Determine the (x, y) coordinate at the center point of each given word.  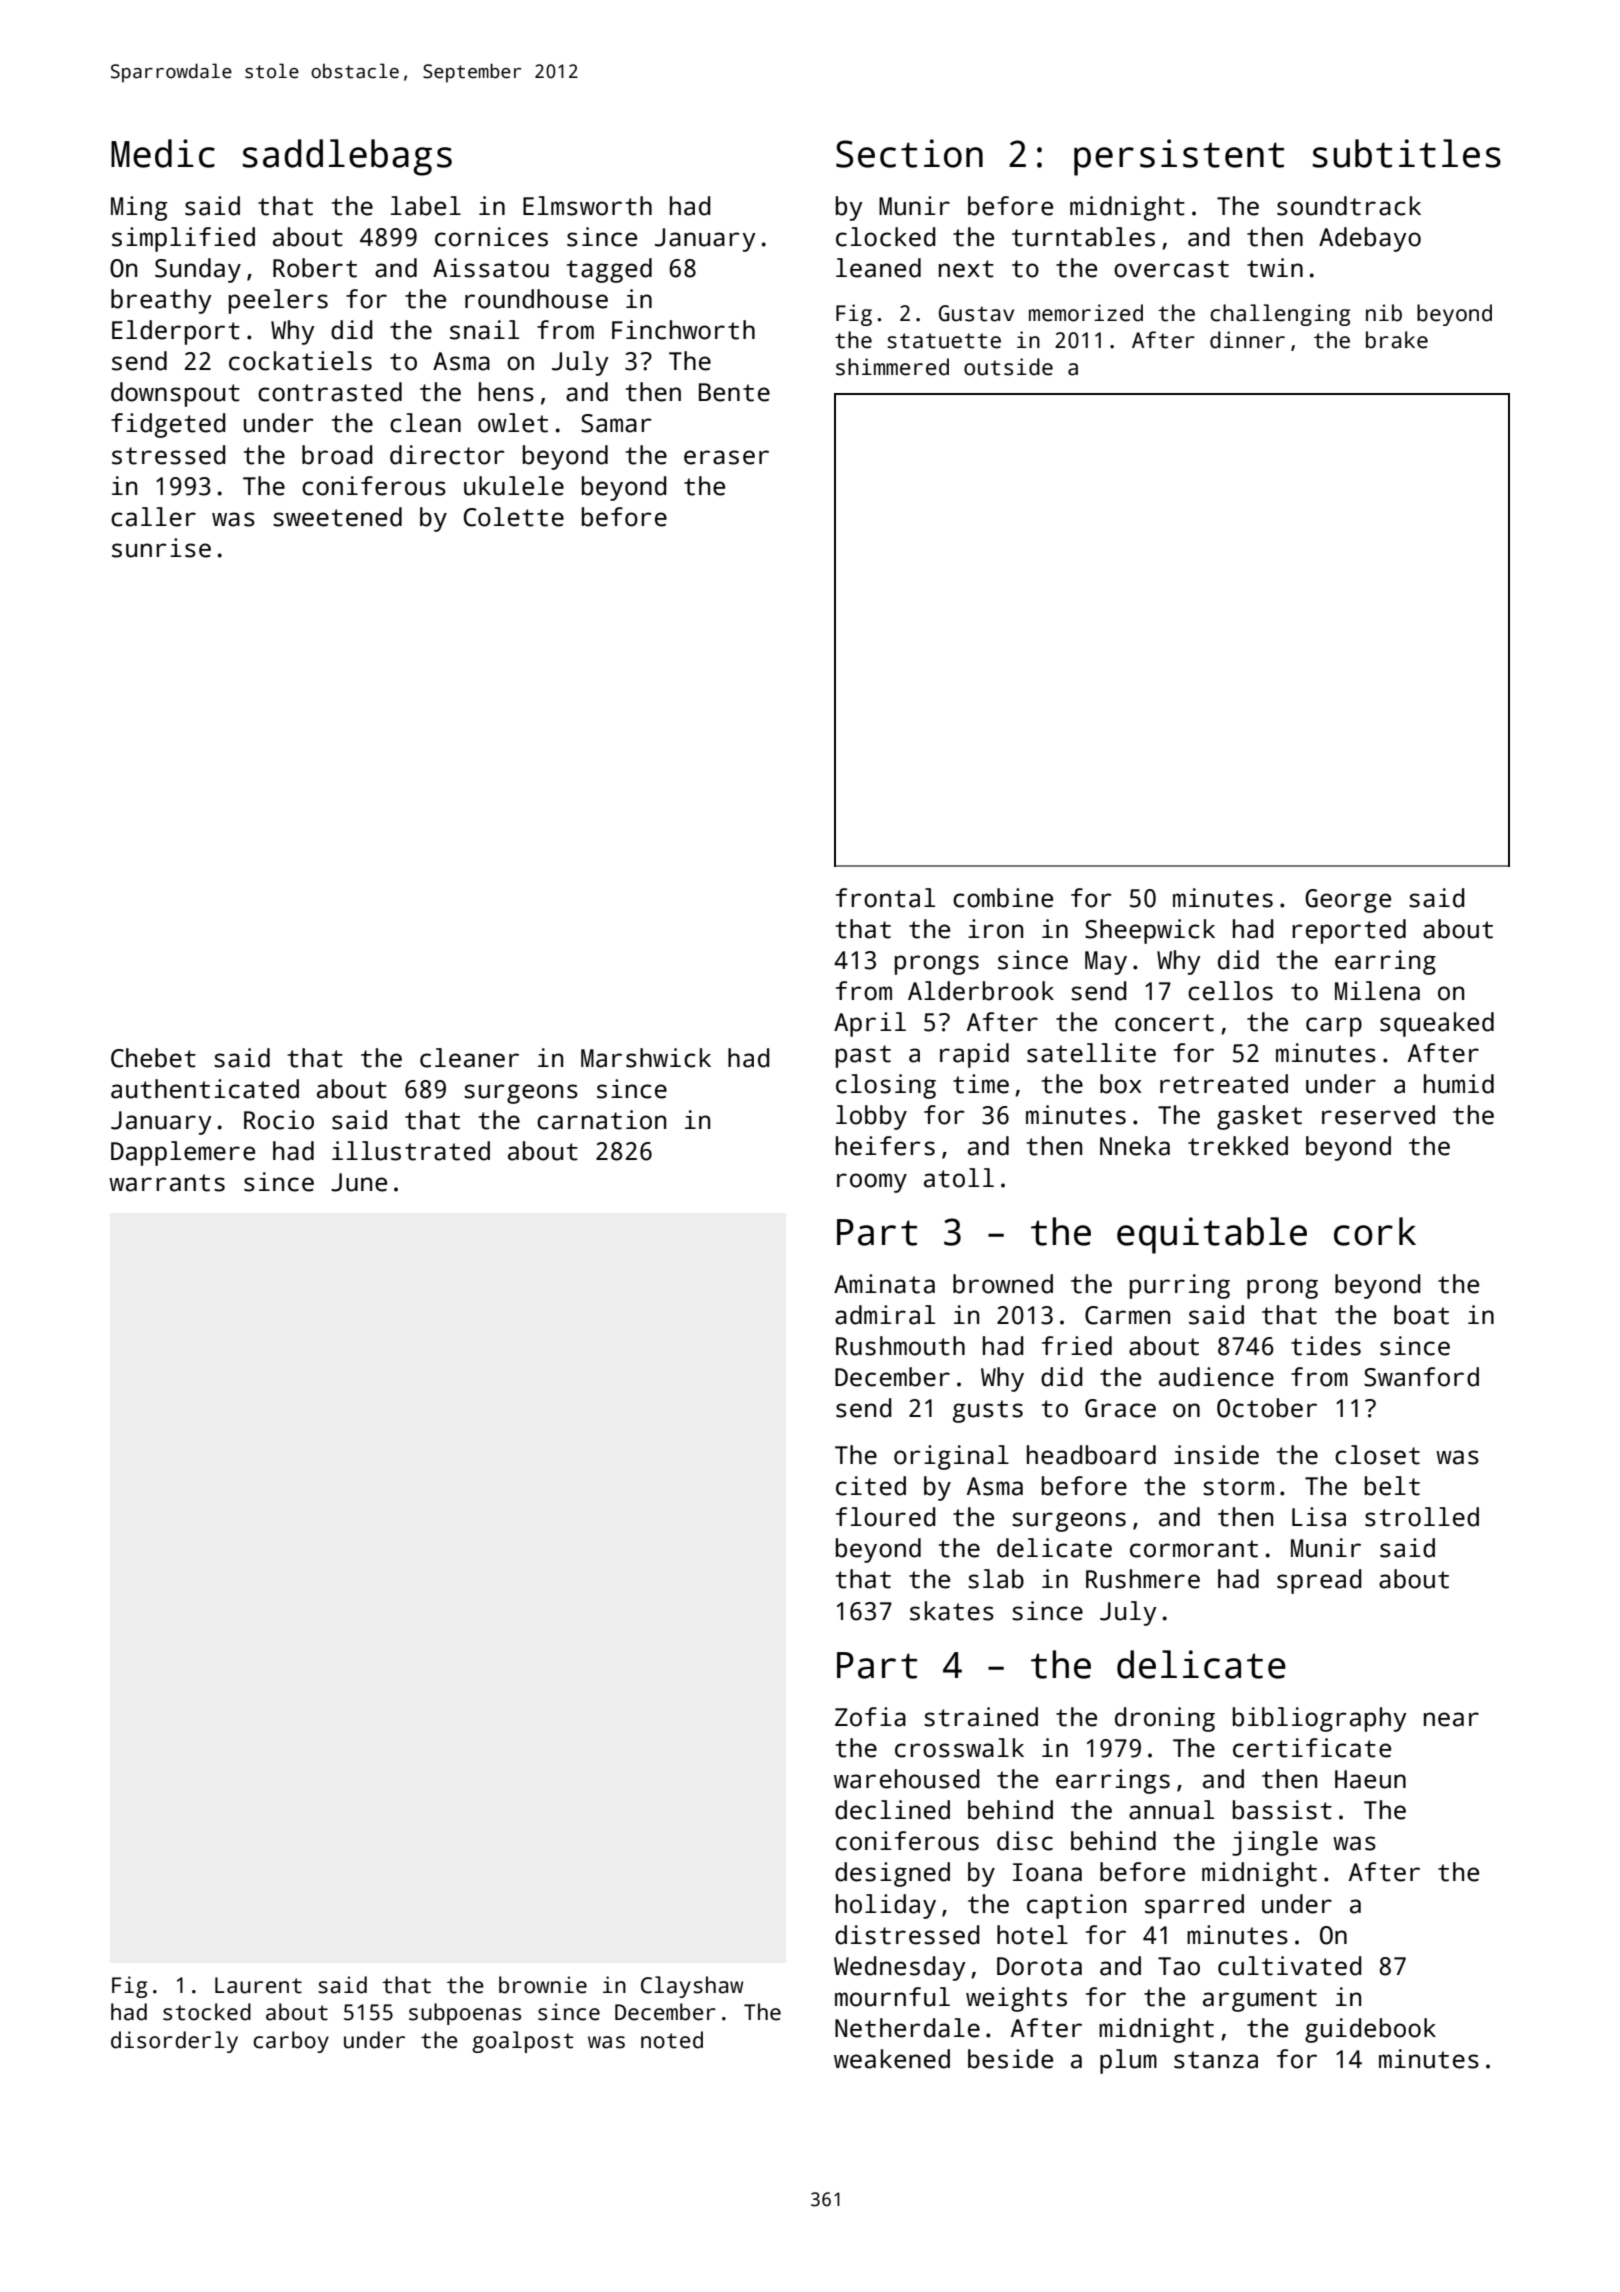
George (1348, 901)
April (870, 1024)
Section (909, 153)
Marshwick (646, 1058)
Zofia (870, 1717)
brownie (543, 1985)
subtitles (1407, 153)
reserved (1378, 1115)
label (426, 206)
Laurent (258, 1985)
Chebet (153, 1058)
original (951, 1457)
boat (1421, 1315)
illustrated (411, 1151)
